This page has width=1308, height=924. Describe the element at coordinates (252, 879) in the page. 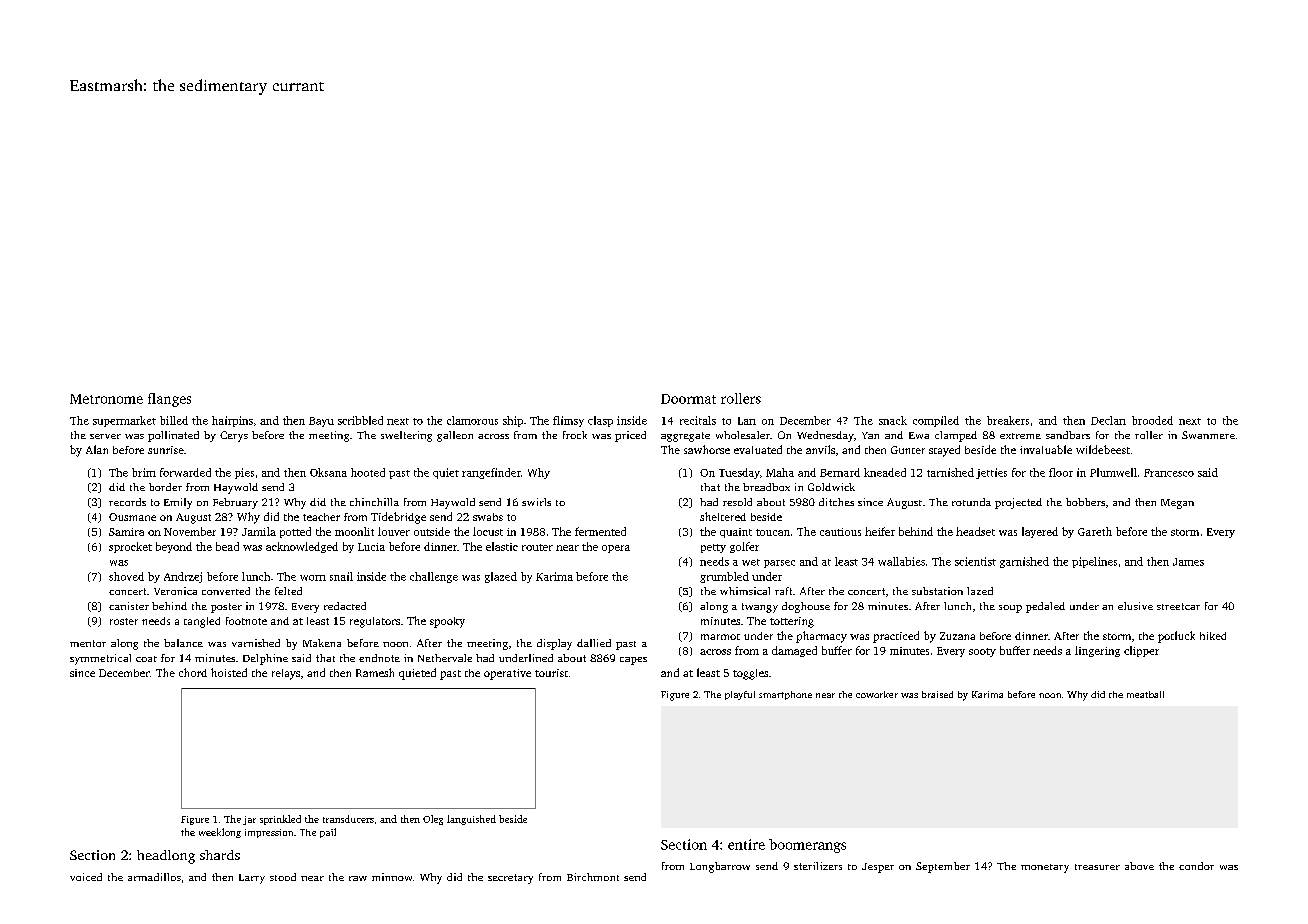

I see `Larry` at that location.
